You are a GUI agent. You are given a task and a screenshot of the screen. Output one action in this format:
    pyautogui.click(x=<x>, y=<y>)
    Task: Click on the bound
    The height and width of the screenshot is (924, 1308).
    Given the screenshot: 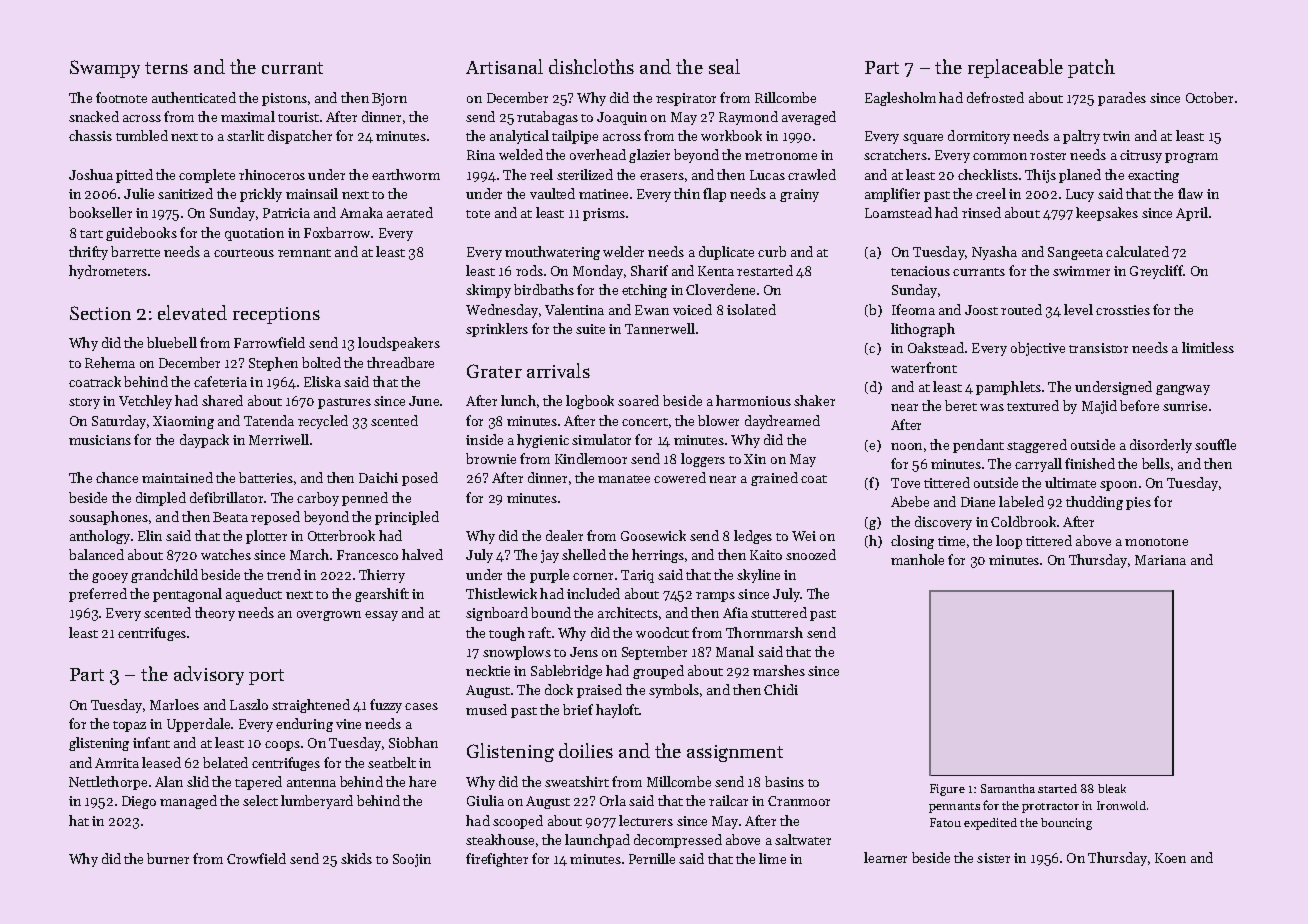 What is the action you would take?
    pyautogui.click(x=551, y=612)
